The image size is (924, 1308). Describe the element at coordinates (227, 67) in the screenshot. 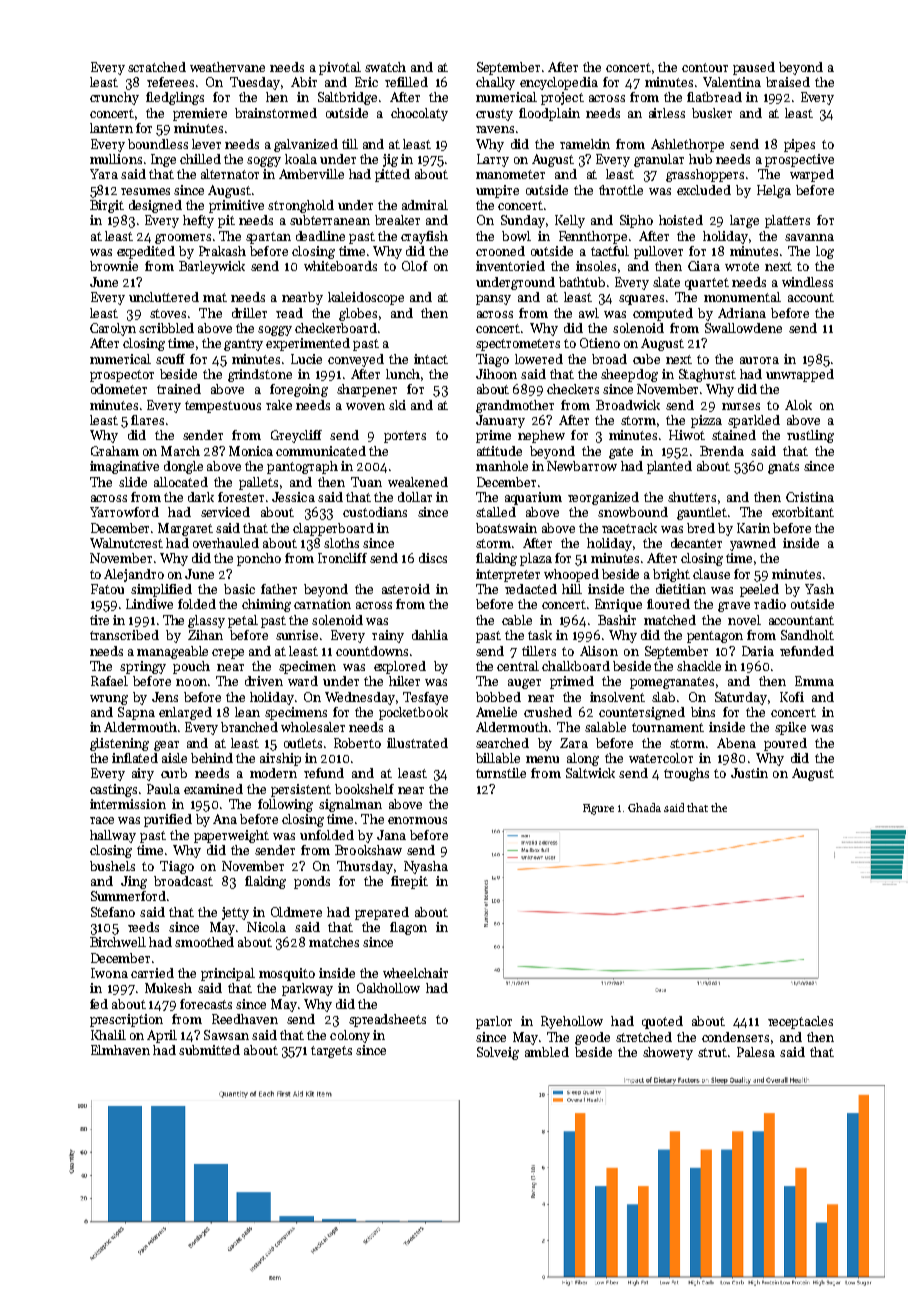

I see `weathervane` at that location.
